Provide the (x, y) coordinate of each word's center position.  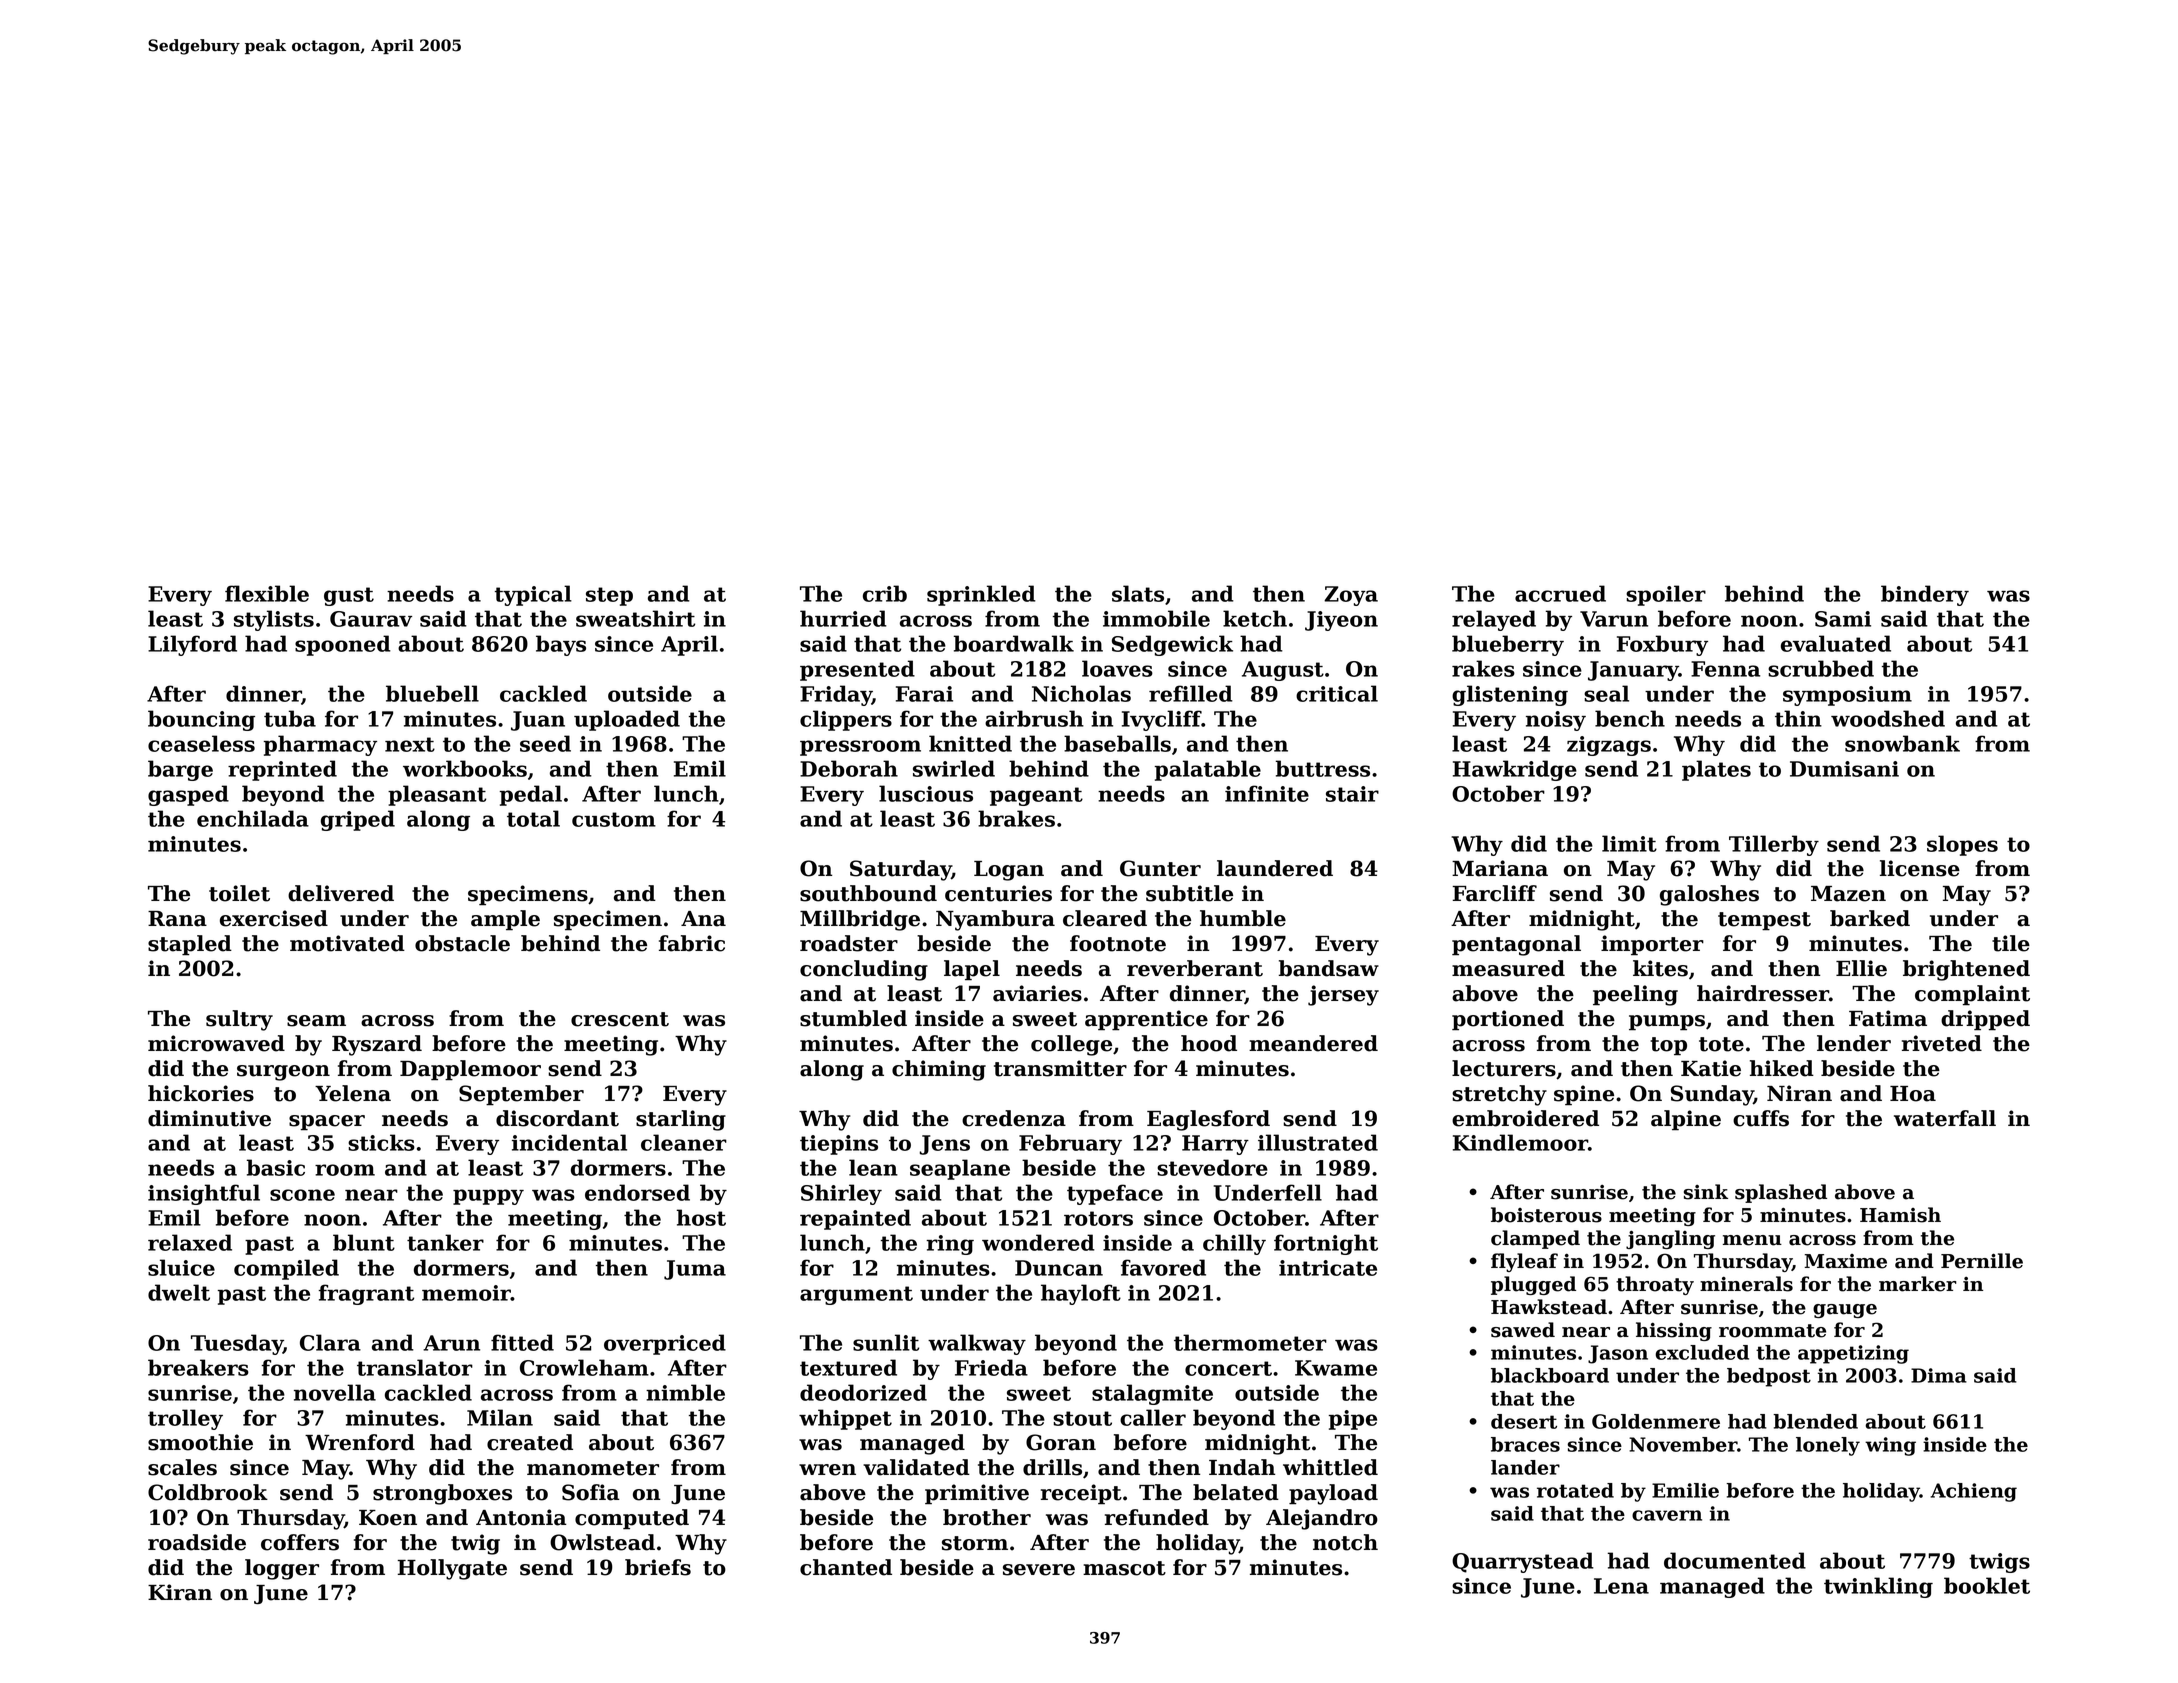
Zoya (1351, 596)
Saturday (901, 870)
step (609, 596)
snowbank (1902, 743)
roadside (197, 1542)
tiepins (839, 1145)
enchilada (253, 818)
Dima (1939, 1375)
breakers (198, 1367)
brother (987, 1517)
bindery (1925, 595)
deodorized (863, 1392)
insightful (204, 1194)
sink (1706, 1192)
